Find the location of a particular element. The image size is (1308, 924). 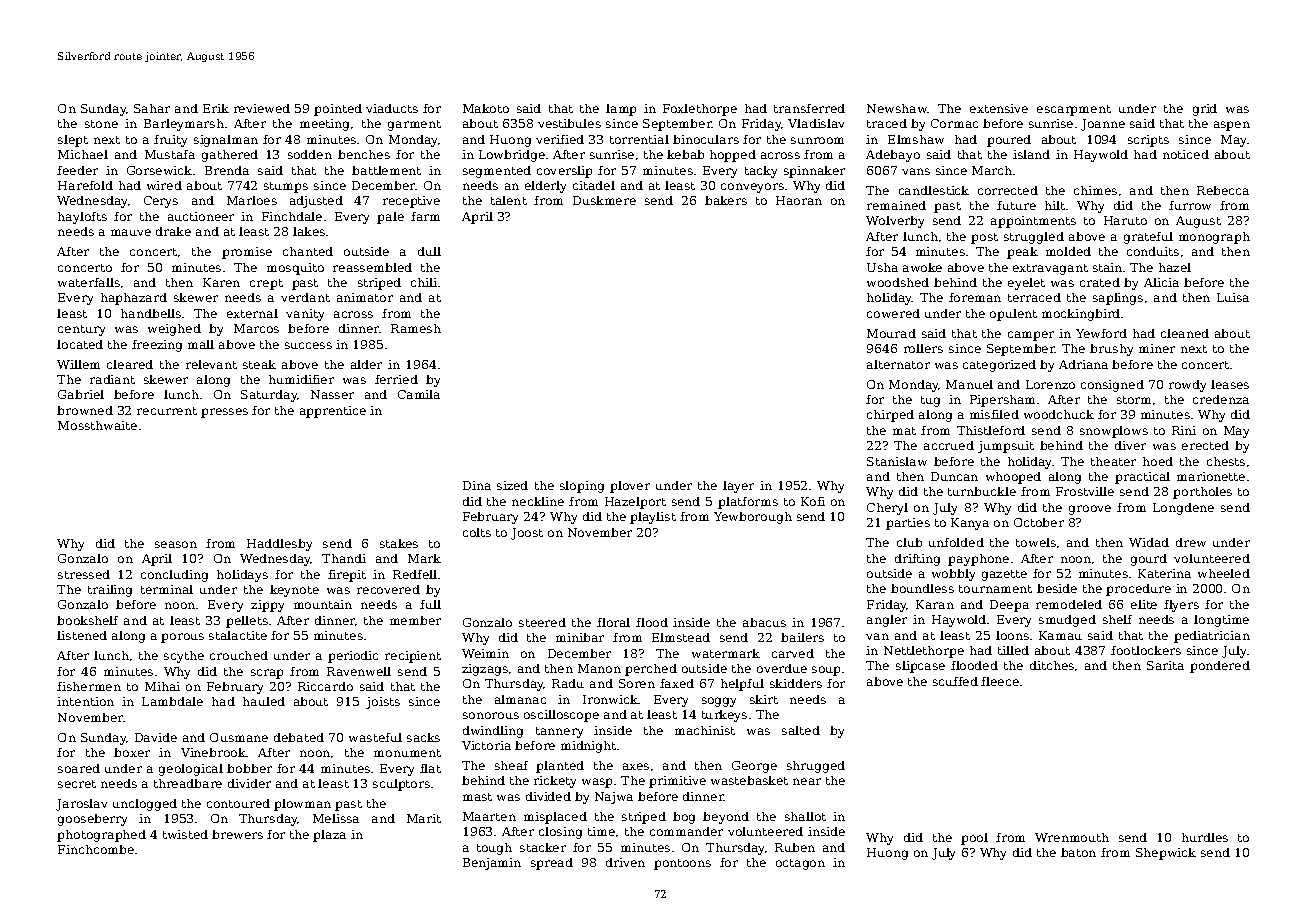

brewers is located at coordinates (237, 834).
